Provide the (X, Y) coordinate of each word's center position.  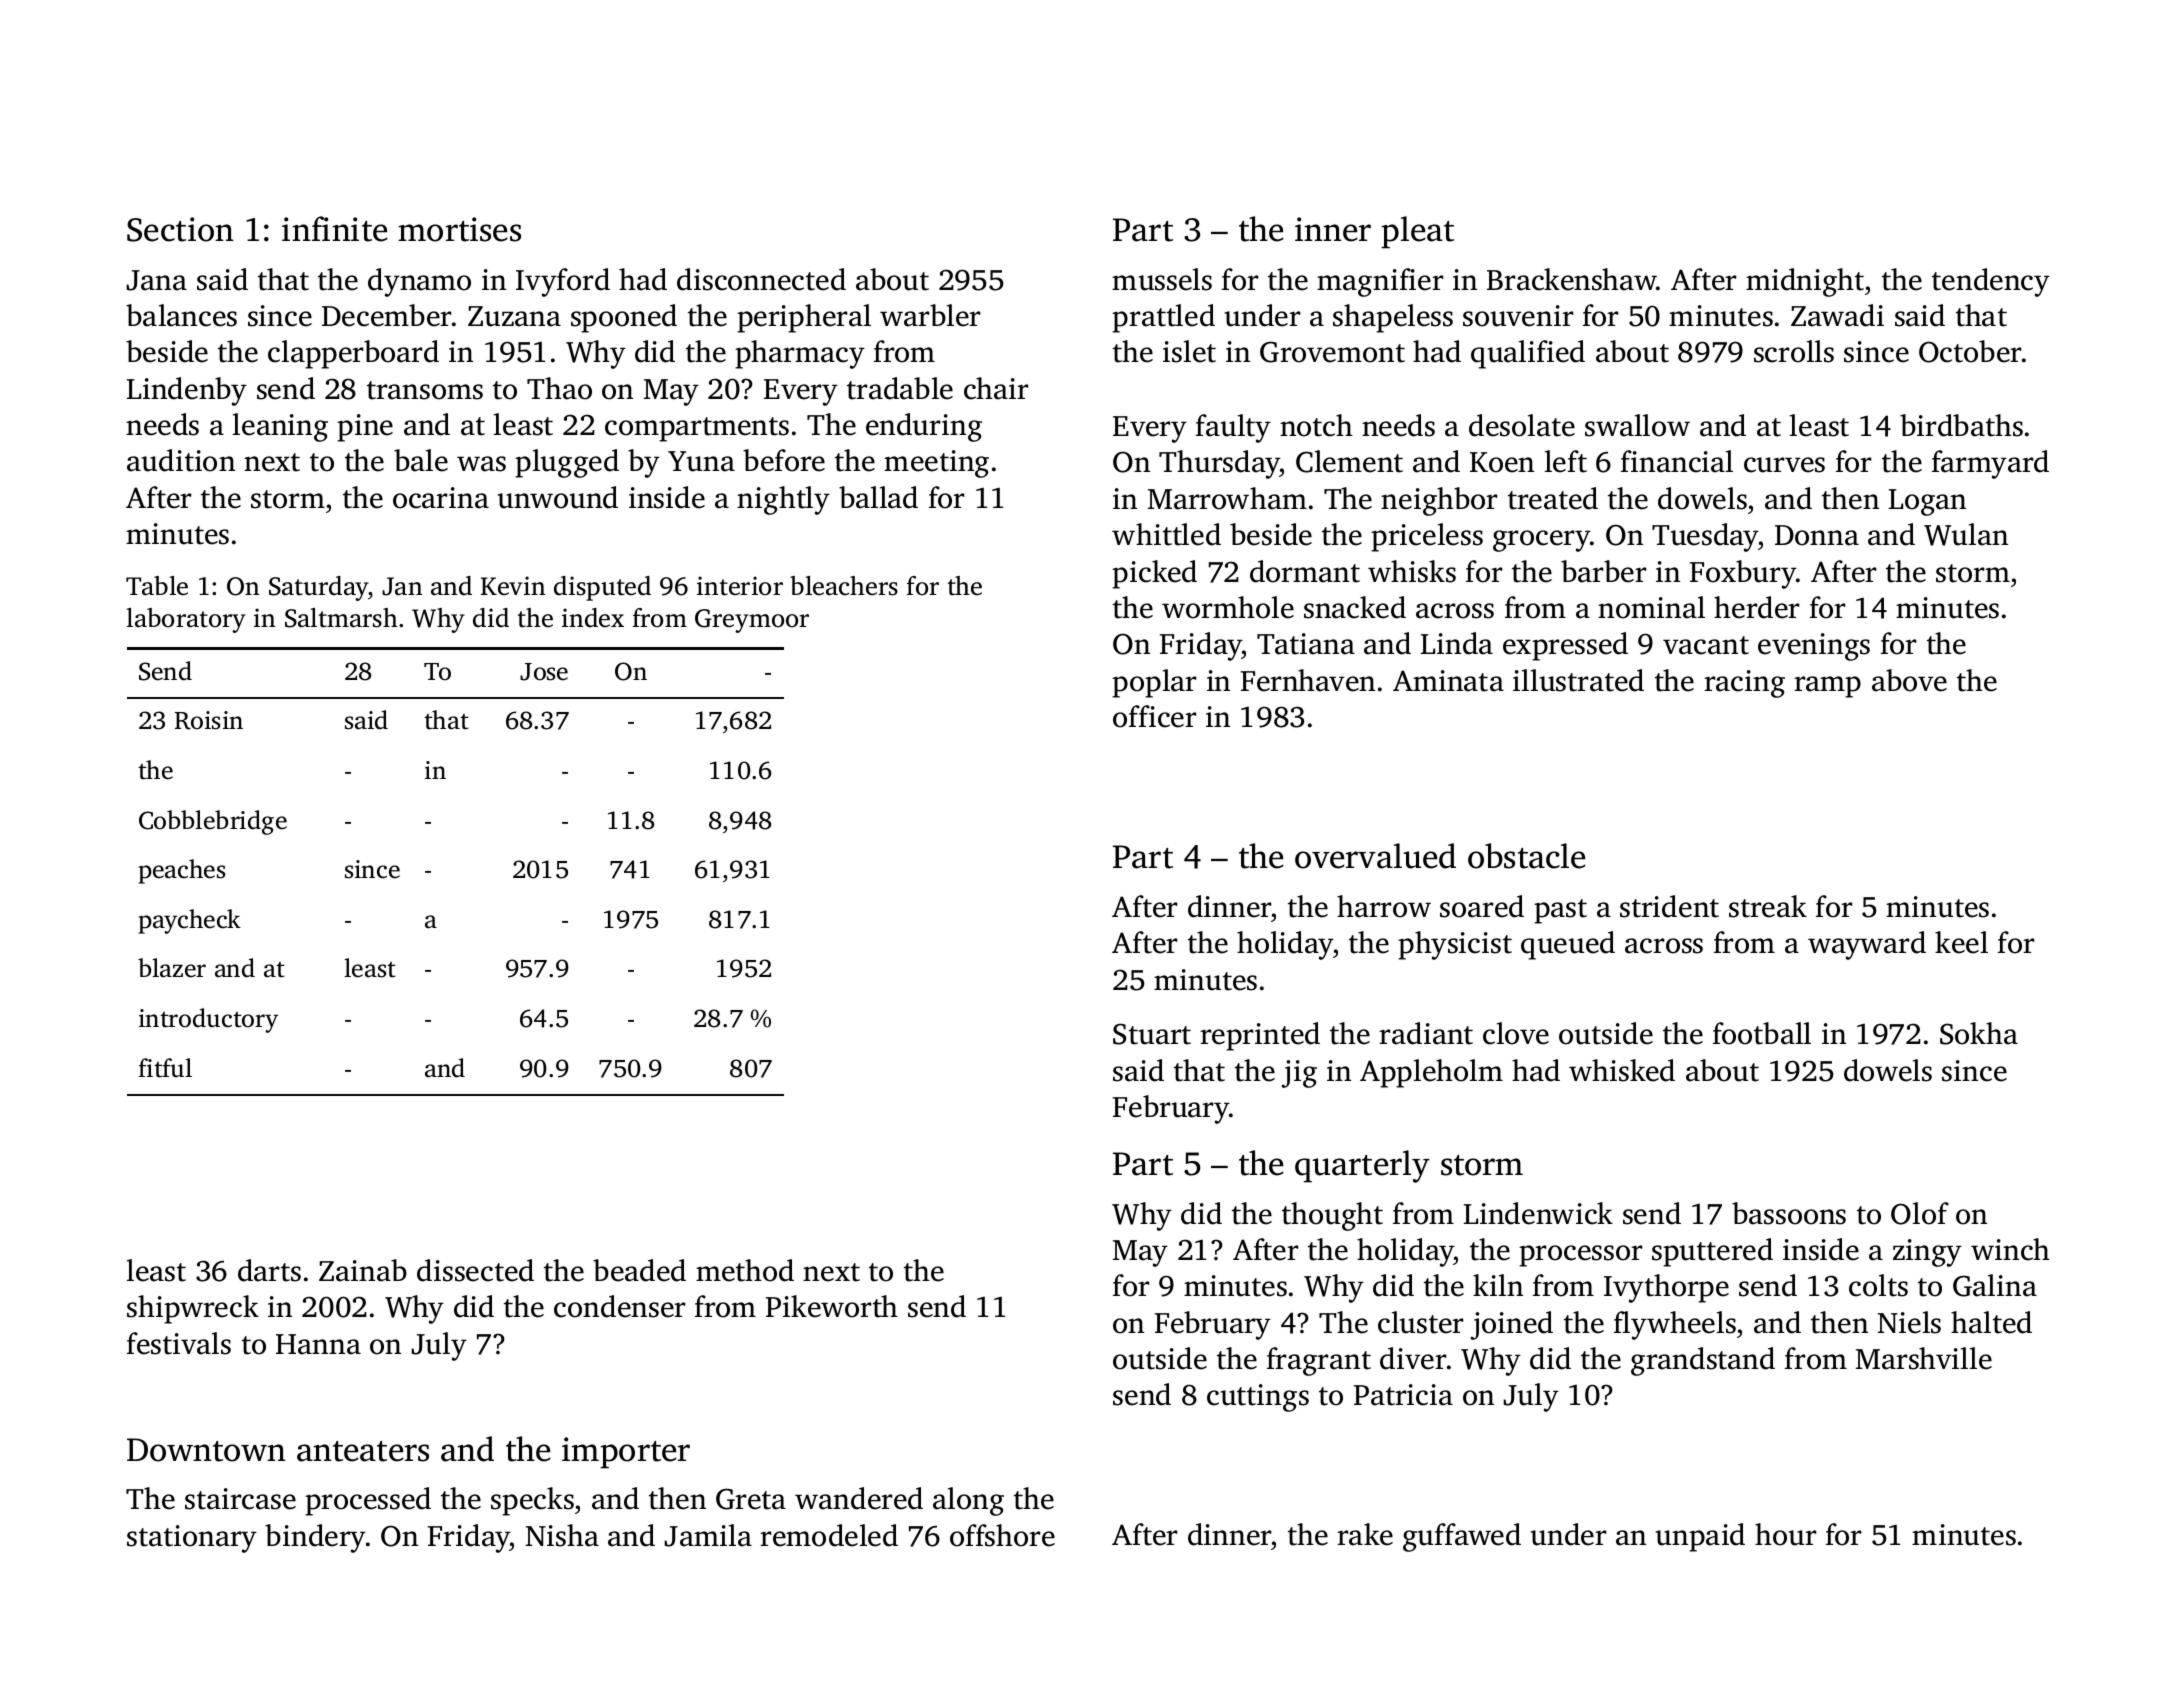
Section (180, 229)
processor (1581, 1256)
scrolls (1794, 351)
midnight (1805, 282)
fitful (165, 1068)
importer (626, 1453)
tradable (900, 388)
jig (1299, 1074)
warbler (930, 315)
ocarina (441, 498)
